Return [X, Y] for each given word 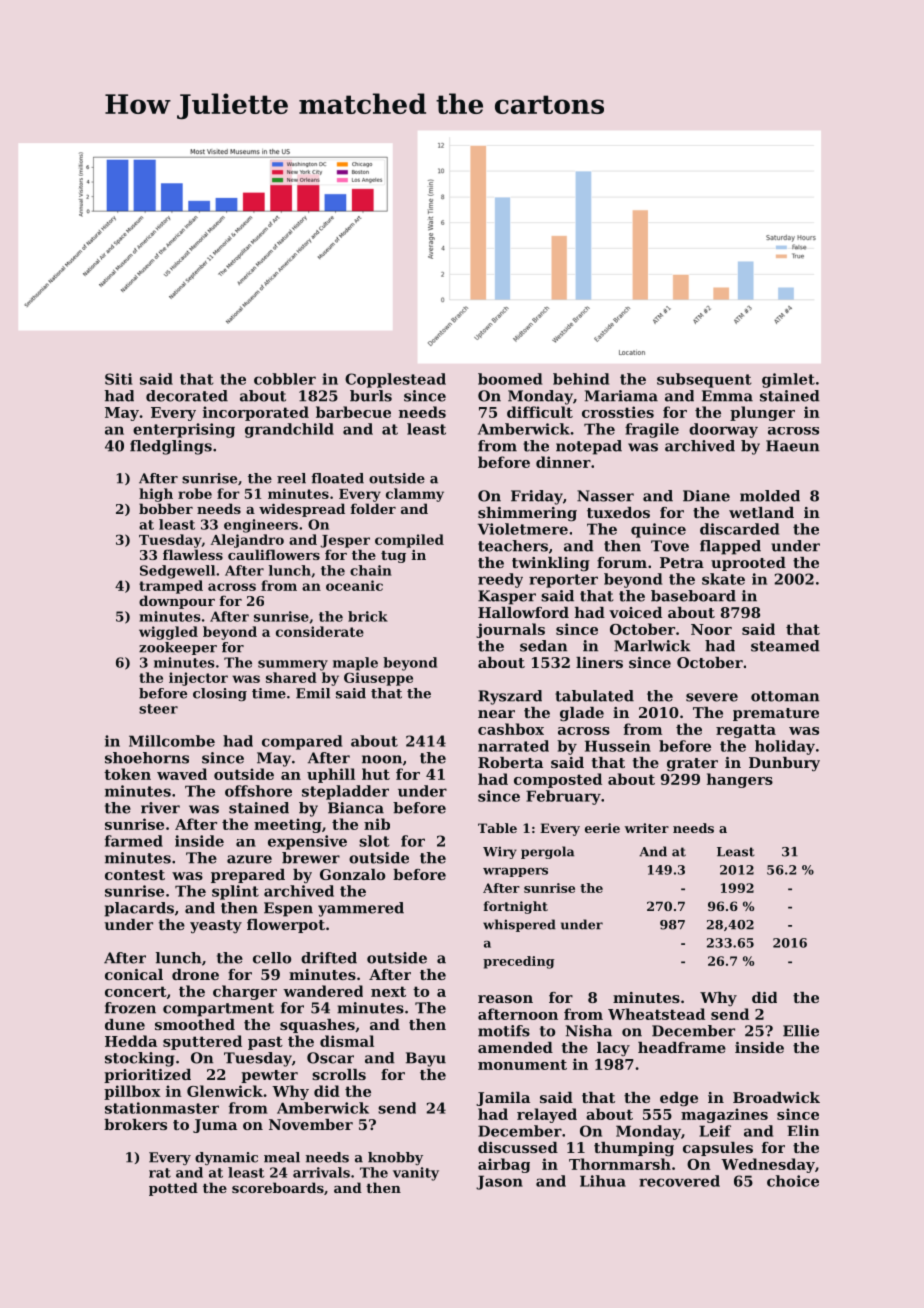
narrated [513, 746]
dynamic [226, 1158]
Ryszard [510, 697]
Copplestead [395, 380]
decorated [187, 396]
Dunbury [784, 764]
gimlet [788, 380]
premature [776, 714]
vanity [416, 1174]
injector [198, 679]
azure [249, 859]
